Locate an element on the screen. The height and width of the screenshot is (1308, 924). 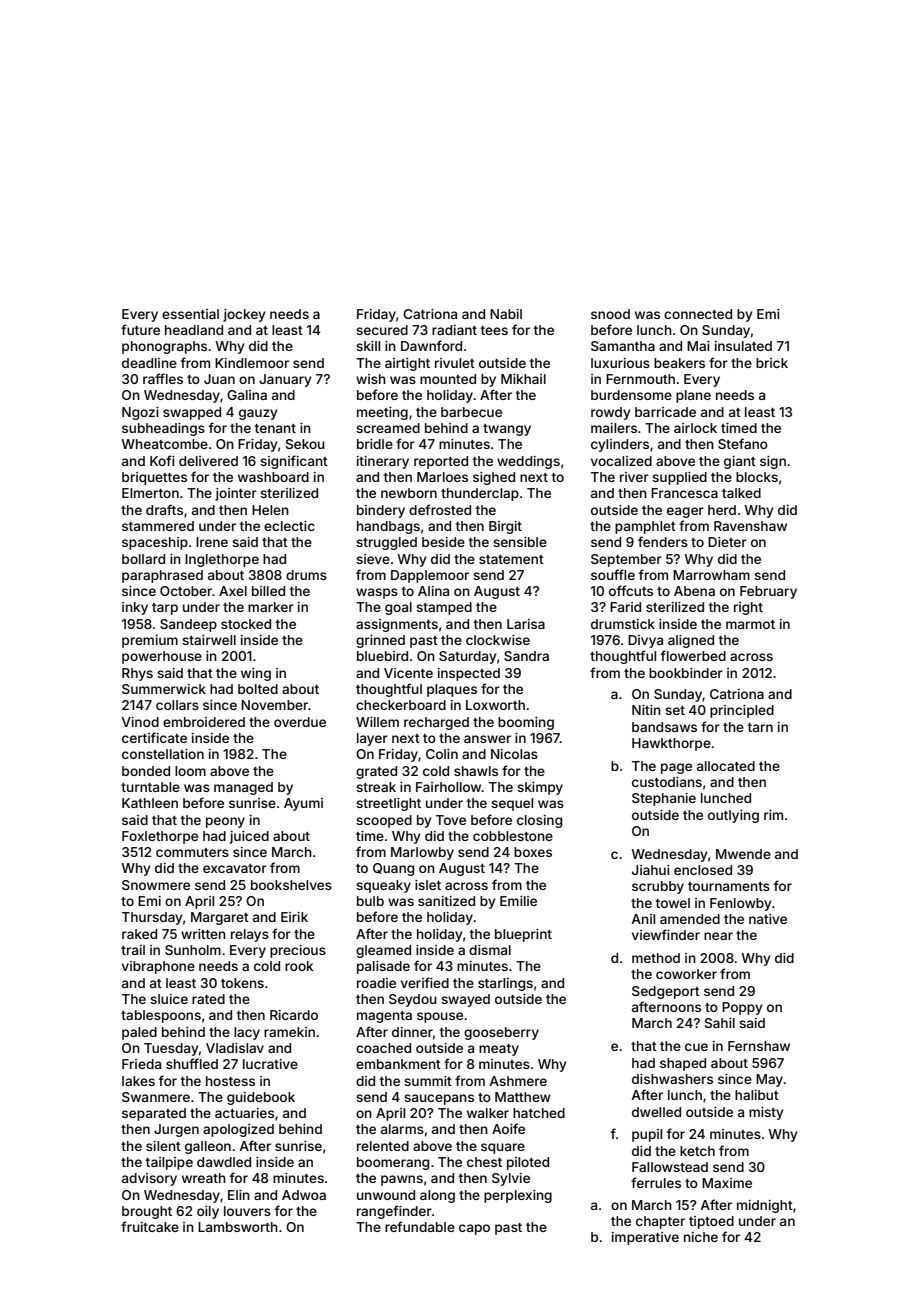
marmot is located at coordinates (750, 624).
